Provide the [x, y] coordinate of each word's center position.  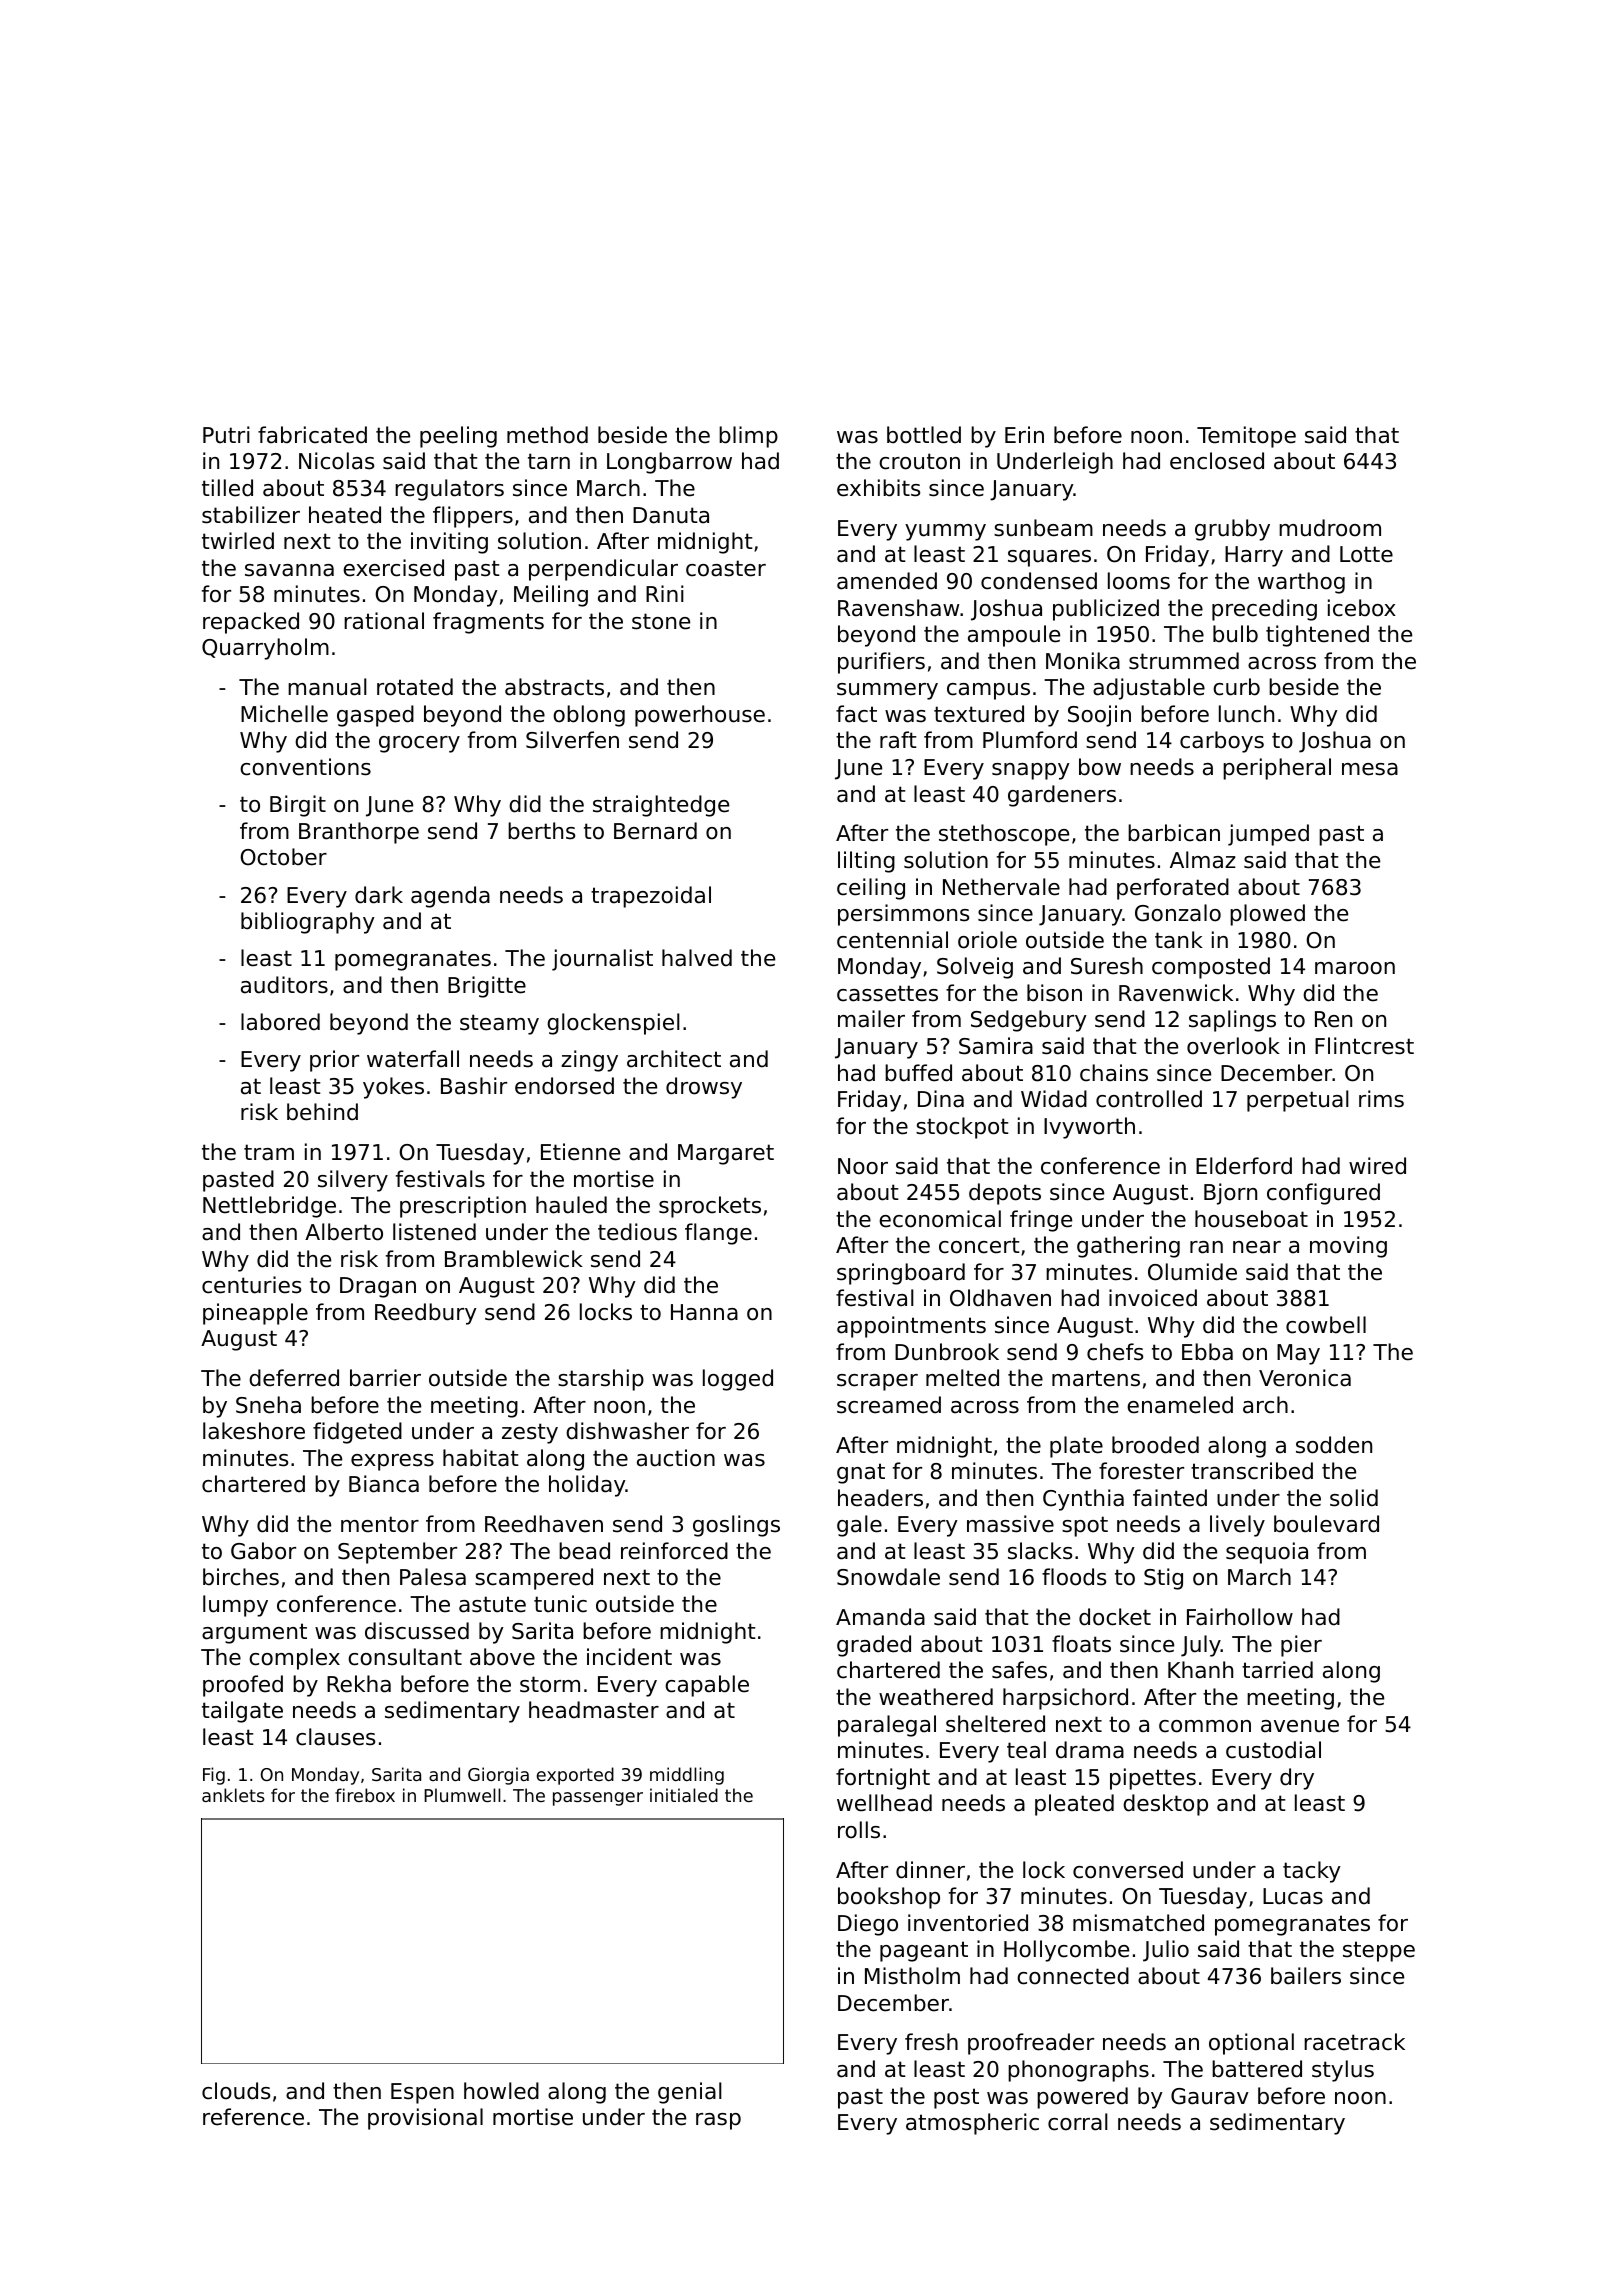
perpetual [1298, 1101]
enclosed [1217, 461]
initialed [684, 1795]
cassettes [887, 993]
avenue [1300, 1726]
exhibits [878, 488]
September [397, 1553]
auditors [284, 985]
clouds [236, 2091]
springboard [901, 1274]
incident [629, 1657]
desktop [1165, 1805]
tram [269, 1152]
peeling [458, 437]
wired [1377, 1166]
